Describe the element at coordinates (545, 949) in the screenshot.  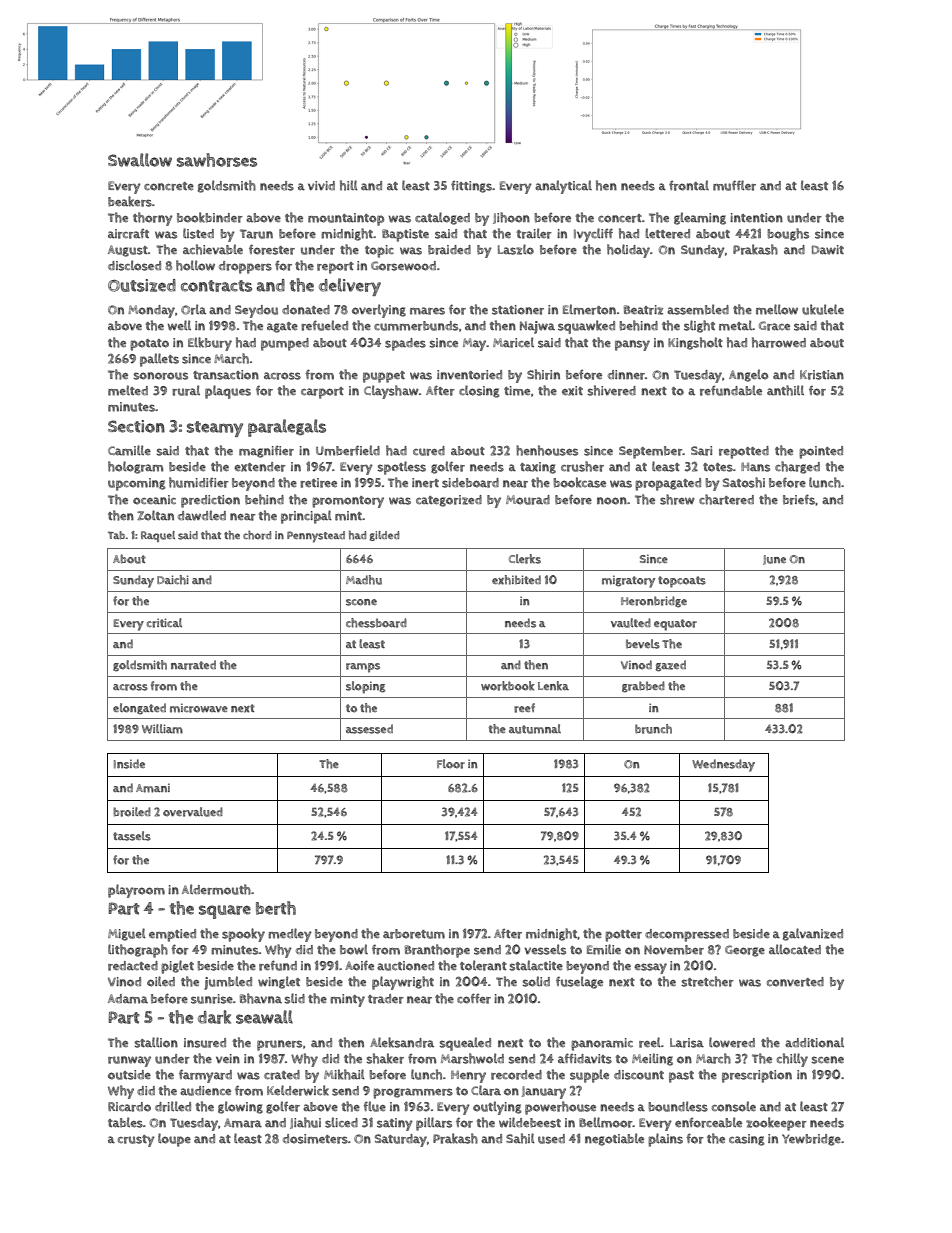
I see `vessels` at that location.
